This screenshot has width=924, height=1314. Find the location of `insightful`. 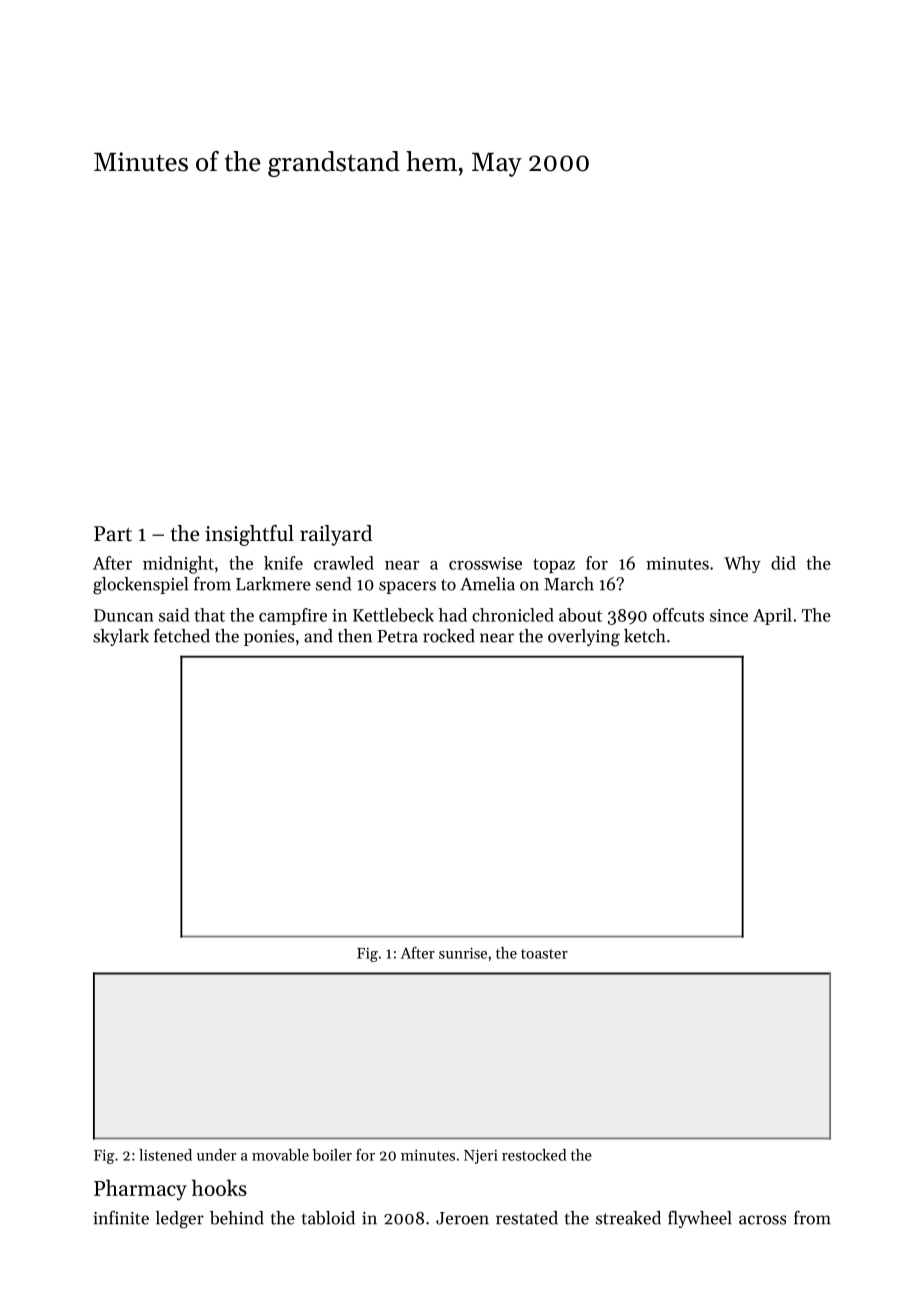

insightful is located at coordinates (249, 535).
